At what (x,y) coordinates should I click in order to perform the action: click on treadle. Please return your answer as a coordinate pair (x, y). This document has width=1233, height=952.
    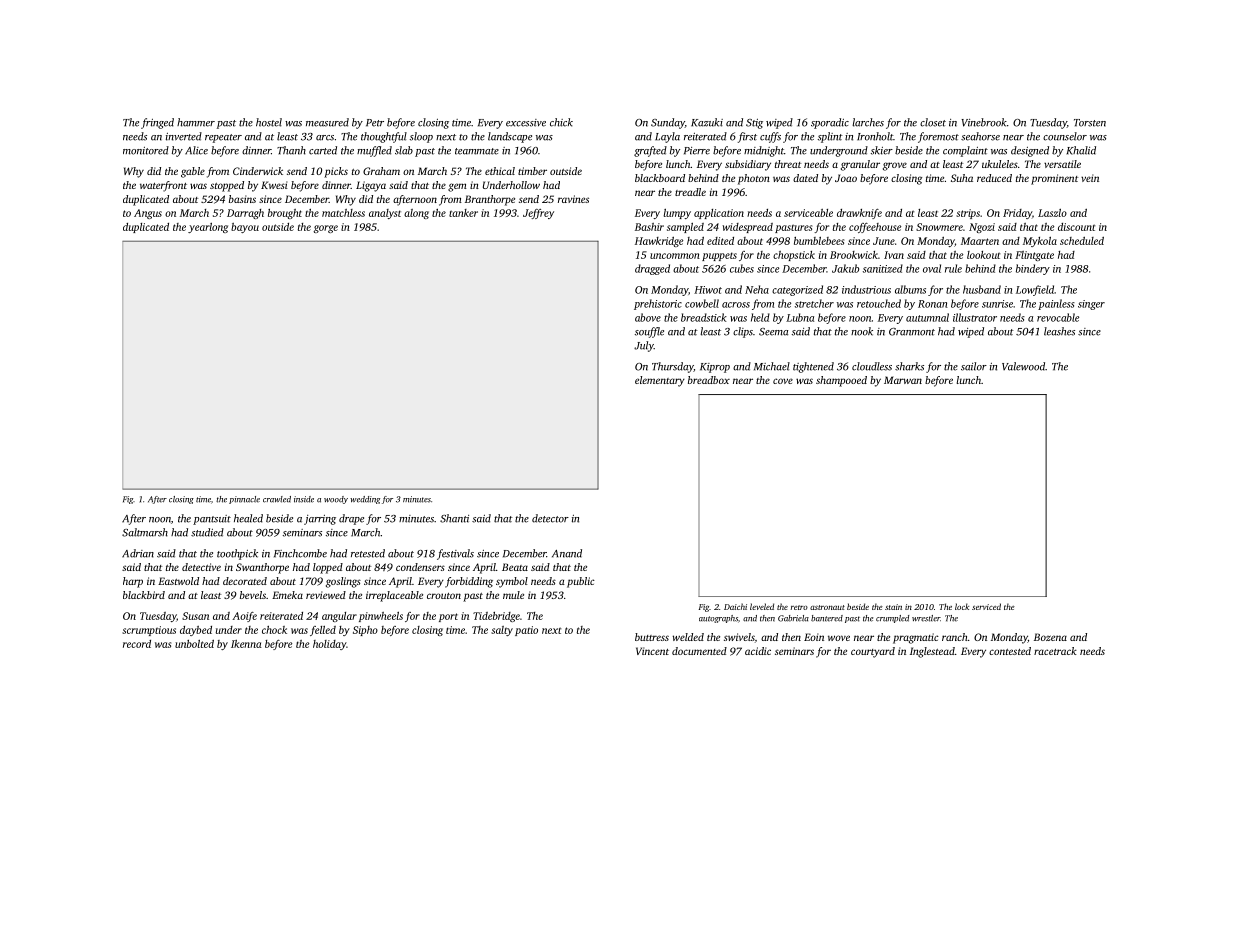
    Looking at the image, I should click on (690, 192).
